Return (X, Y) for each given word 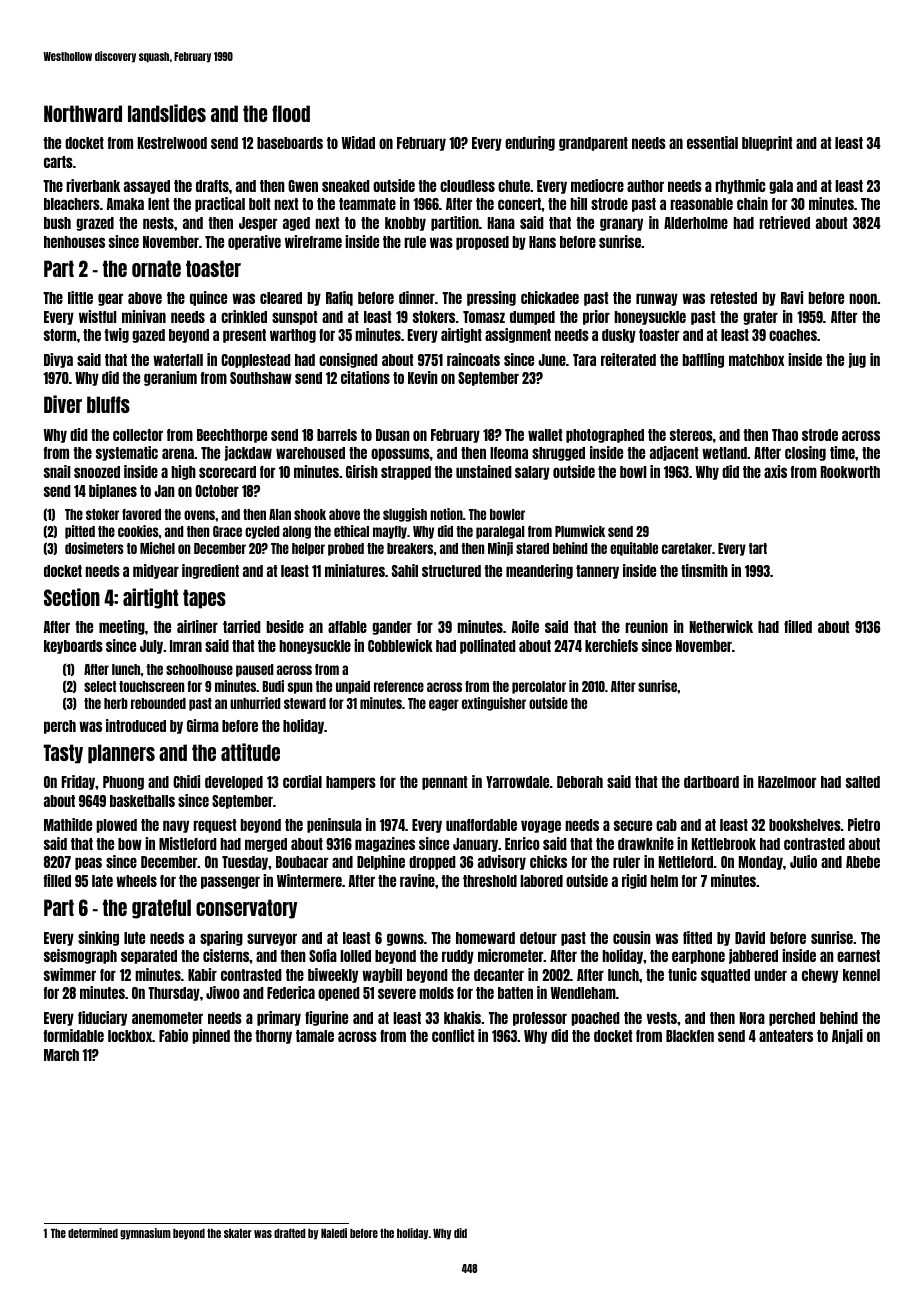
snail (57, 471)
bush (57, 223)
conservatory (246, 909)
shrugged (558, 454)
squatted (725, 976)
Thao (785, 435)
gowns (405, 939)
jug (857, 360)
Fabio (173, 1035)
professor (540, 1019)
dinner (417, 297)
